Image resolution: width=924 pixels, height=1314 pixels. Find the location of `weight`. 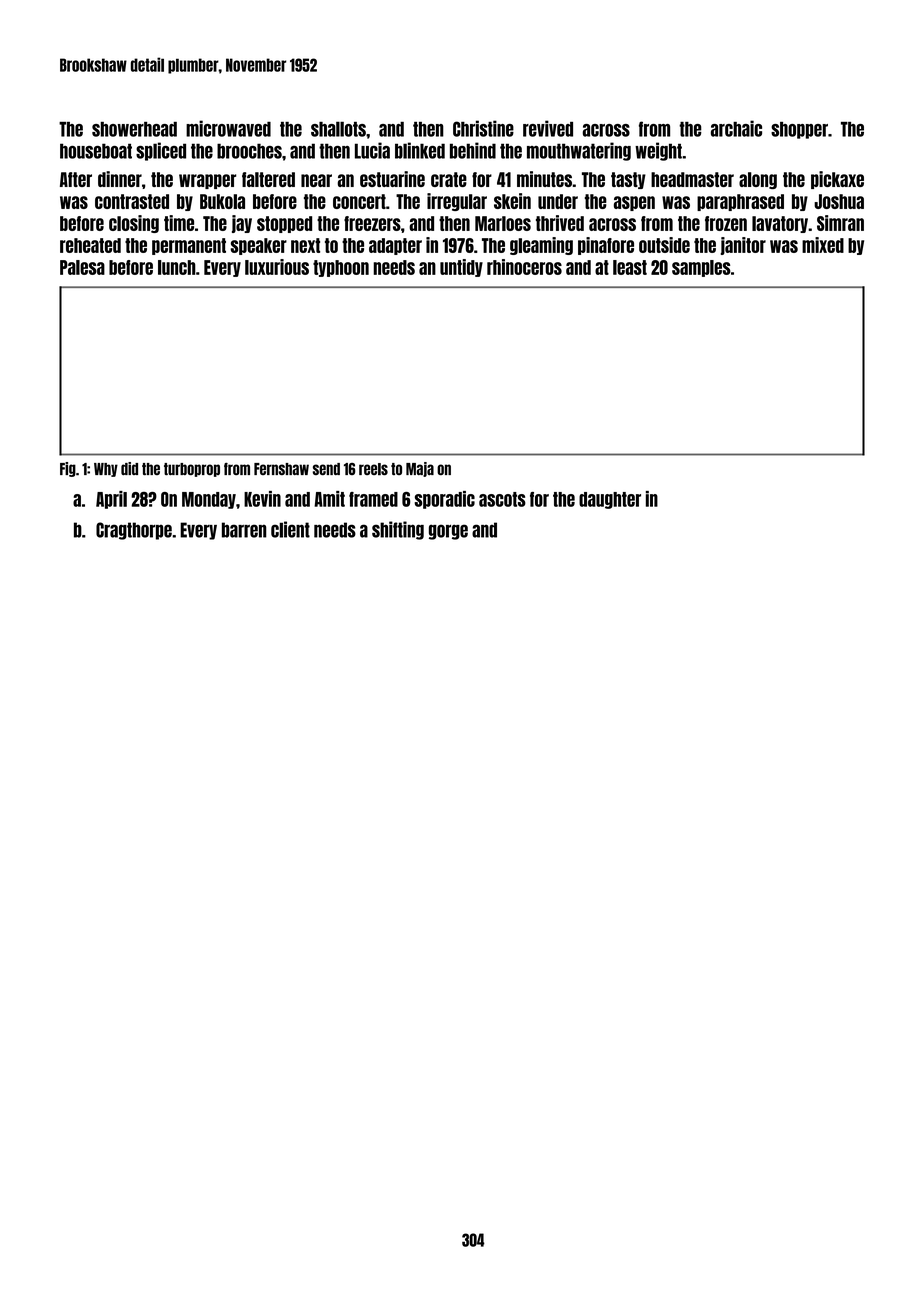

weight is located at coordinates (658, 151).
